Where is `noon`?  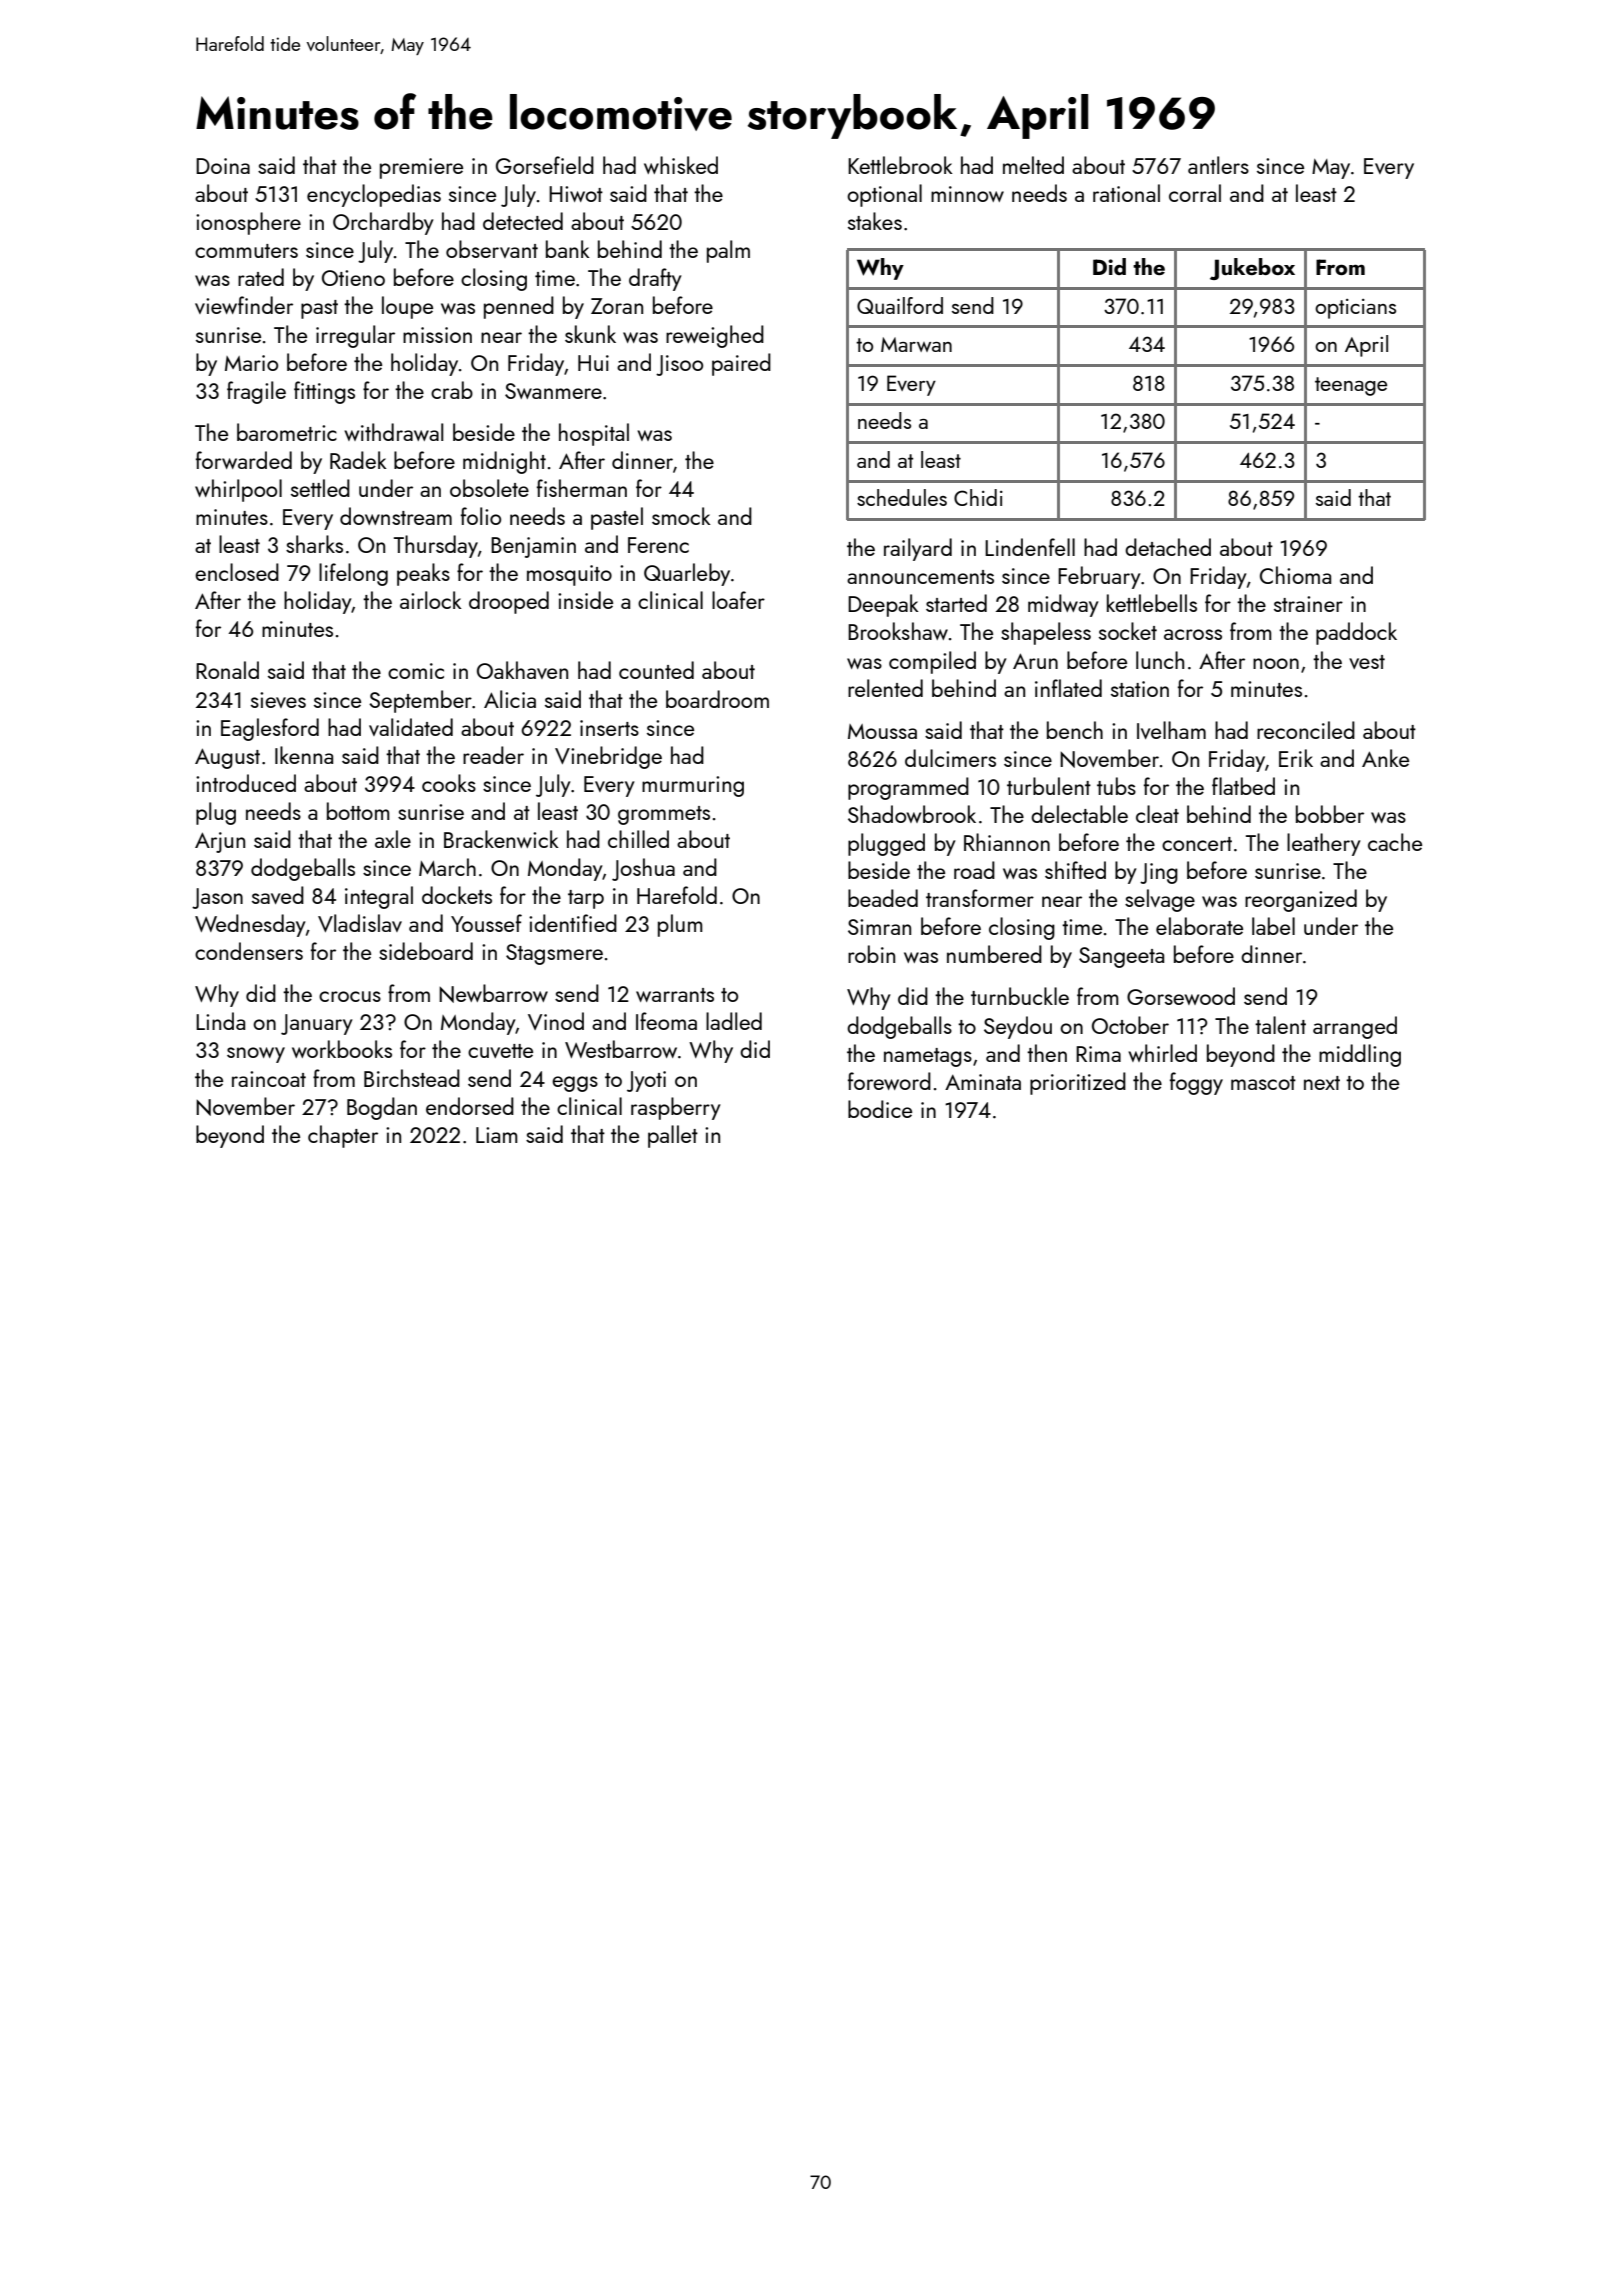 noon is located at coordinates (1276, 663).
